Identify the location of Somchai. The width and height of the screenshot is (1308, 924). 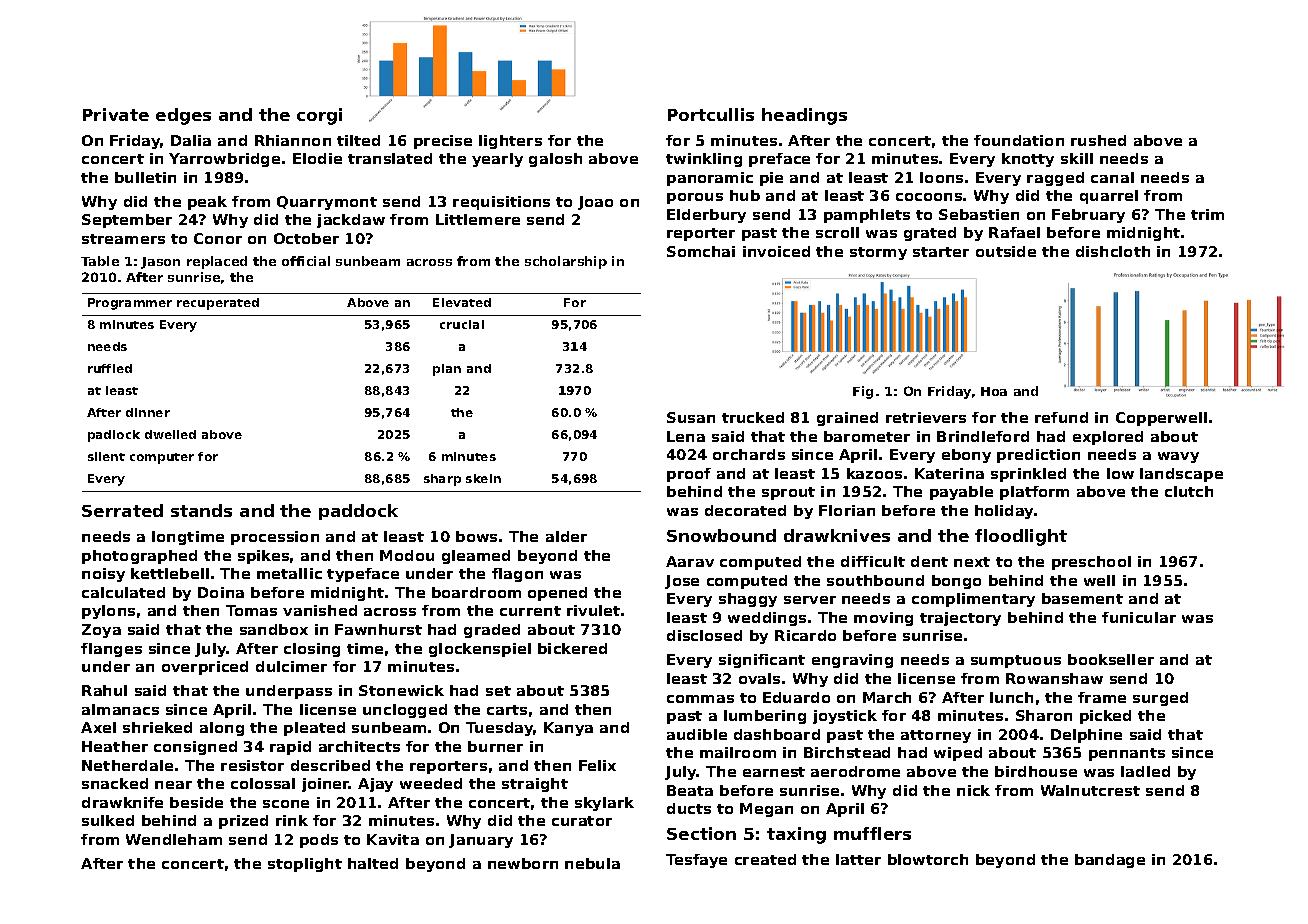
(701, 251).
